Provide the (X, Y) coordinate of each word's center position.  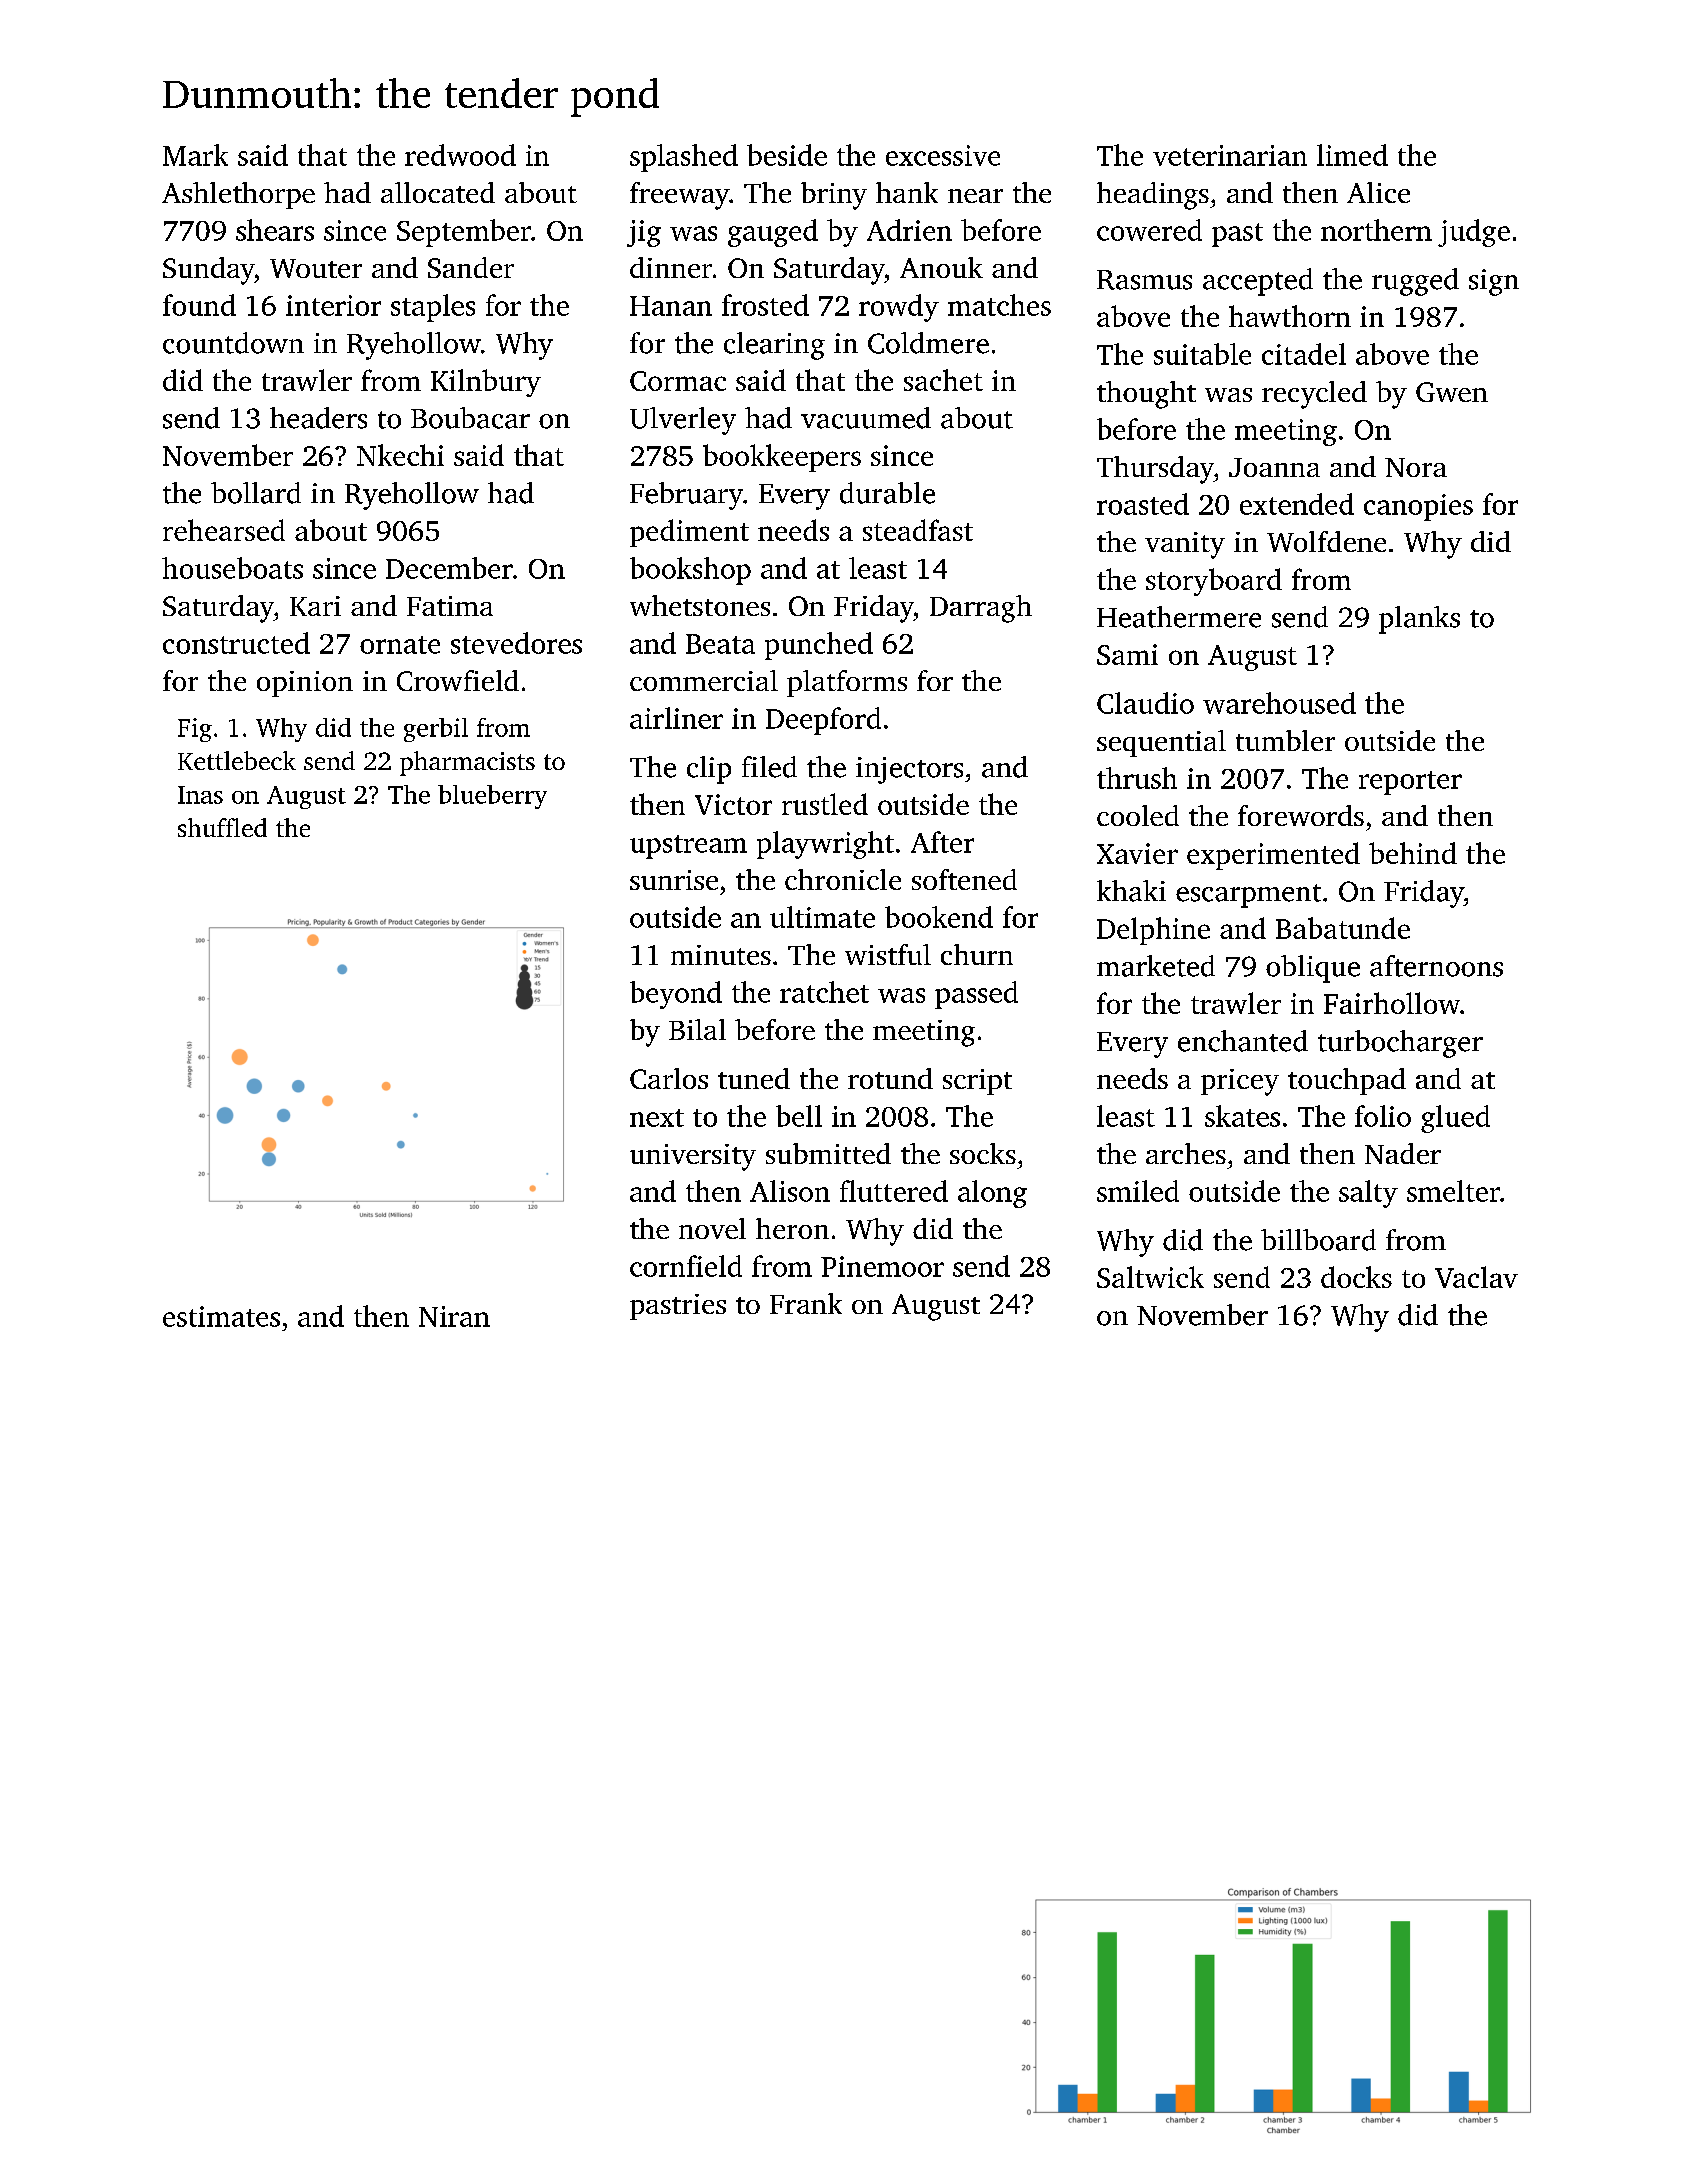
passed (976, 995)
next (657, 1118)
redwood (460, 155)
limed (1352, 155)
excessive (943, 155)
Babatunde (1343, 928)
